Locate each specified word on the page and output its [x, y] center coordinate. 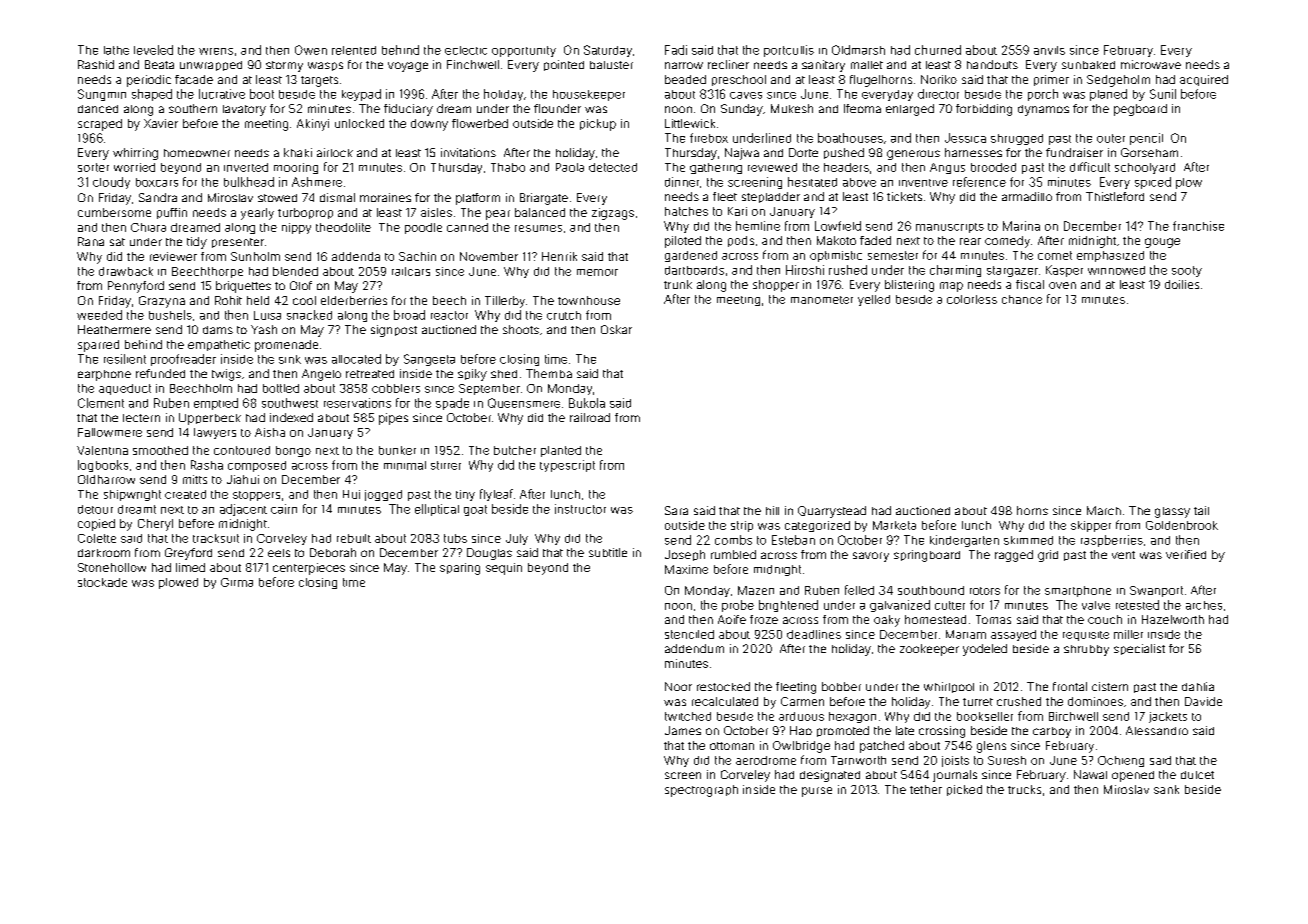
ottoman [732, 746]
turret [978, 702]
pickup [598, 125]
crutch [564, 315]
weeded [99, 315]
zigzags [613, 214]
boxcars [157, 182]
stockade [102, 582]
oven [1062, 285]
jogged [383, 495]
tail [1201, 510]
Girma [237, 582]
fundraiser [1074, 152]
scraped [100, 125]
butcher [515, 450]
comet [1055, 255]
